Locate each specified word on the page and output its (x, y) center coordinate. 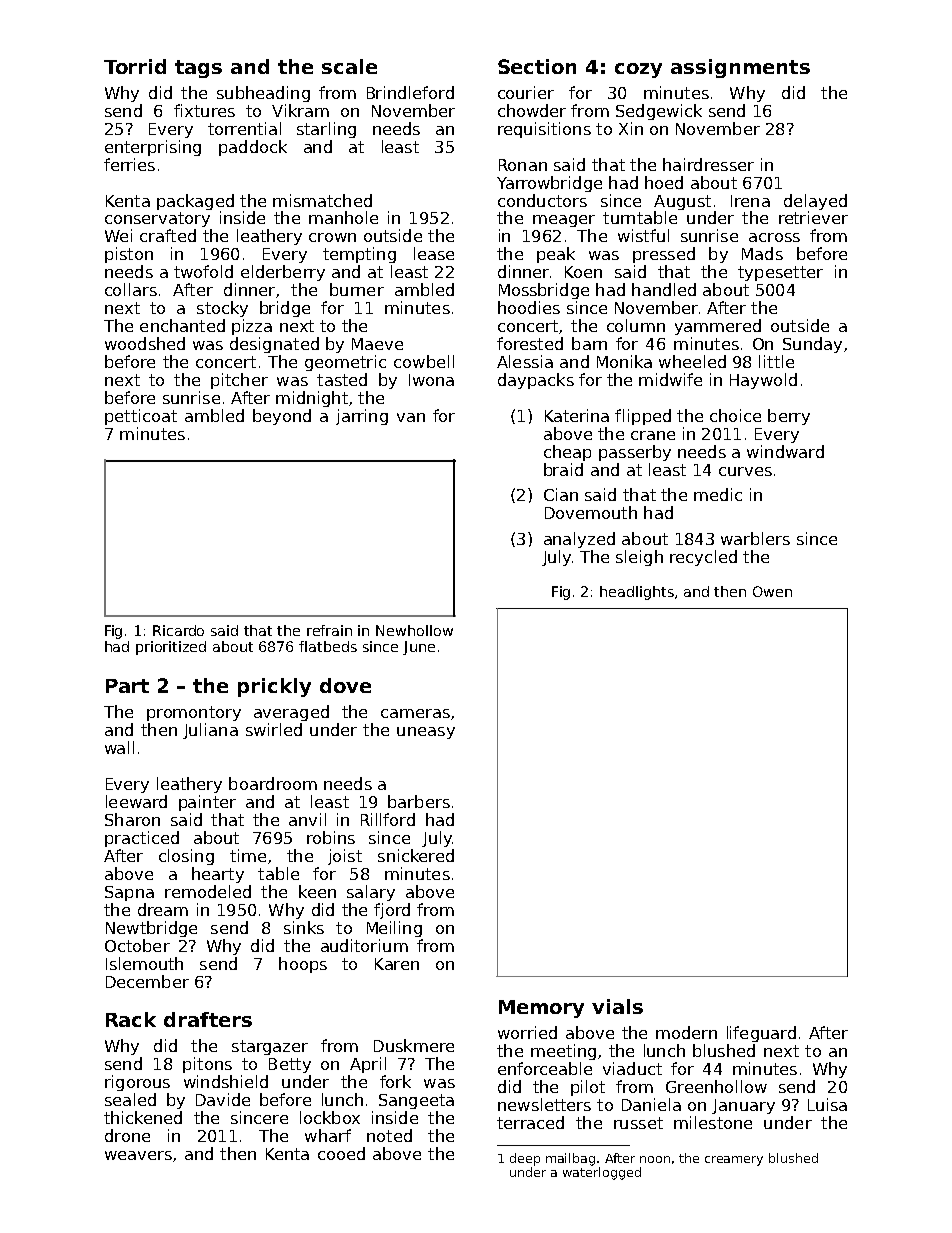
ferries (129, 164)
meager (564, 221)
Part (127, 686)
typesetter (780, 273)
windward (785, 451)
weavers (138, 1155)
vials (617, 1006)
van (411, 417)
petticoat (141, 417)
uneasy (426, 733)
